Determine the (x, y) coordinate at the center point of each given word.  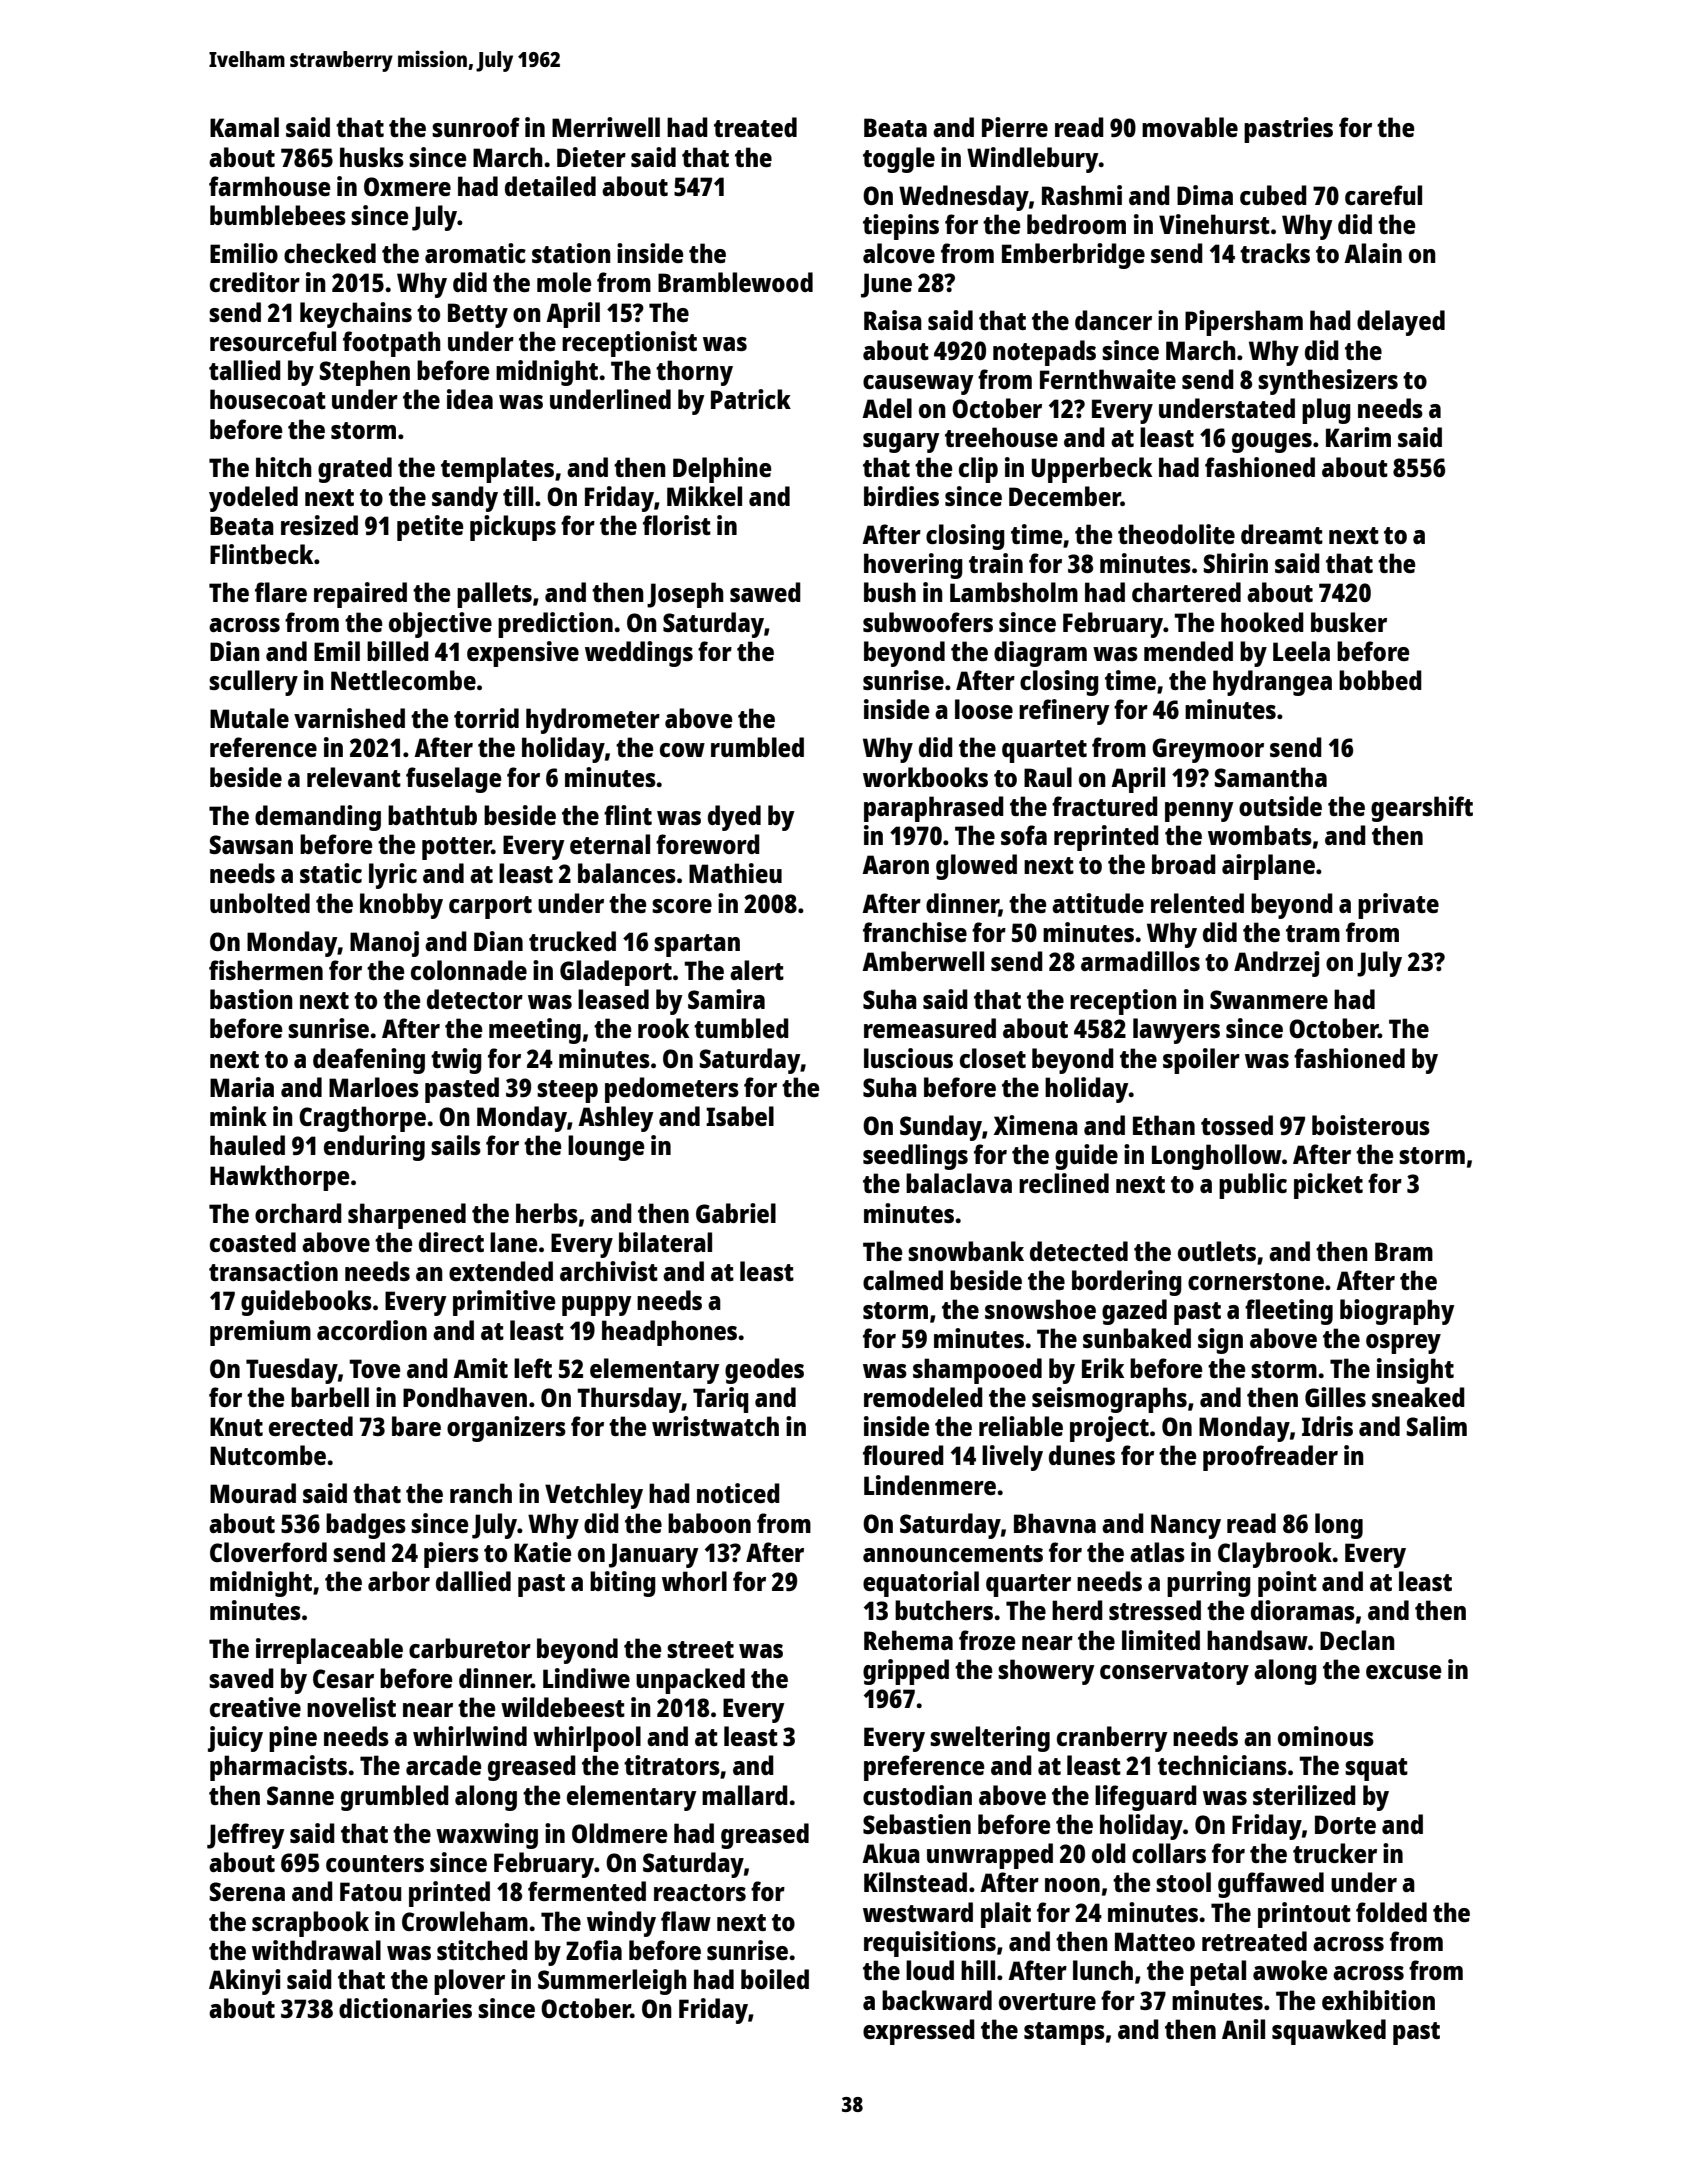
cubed (1273, 195)
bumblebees (278, 215)
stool (1183, 1882)
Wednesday (964, 198)
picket (1328, 1186)
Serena (247, 1891)
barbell (330, 1397)
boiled (775, 1979)
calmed (903, 1280)
